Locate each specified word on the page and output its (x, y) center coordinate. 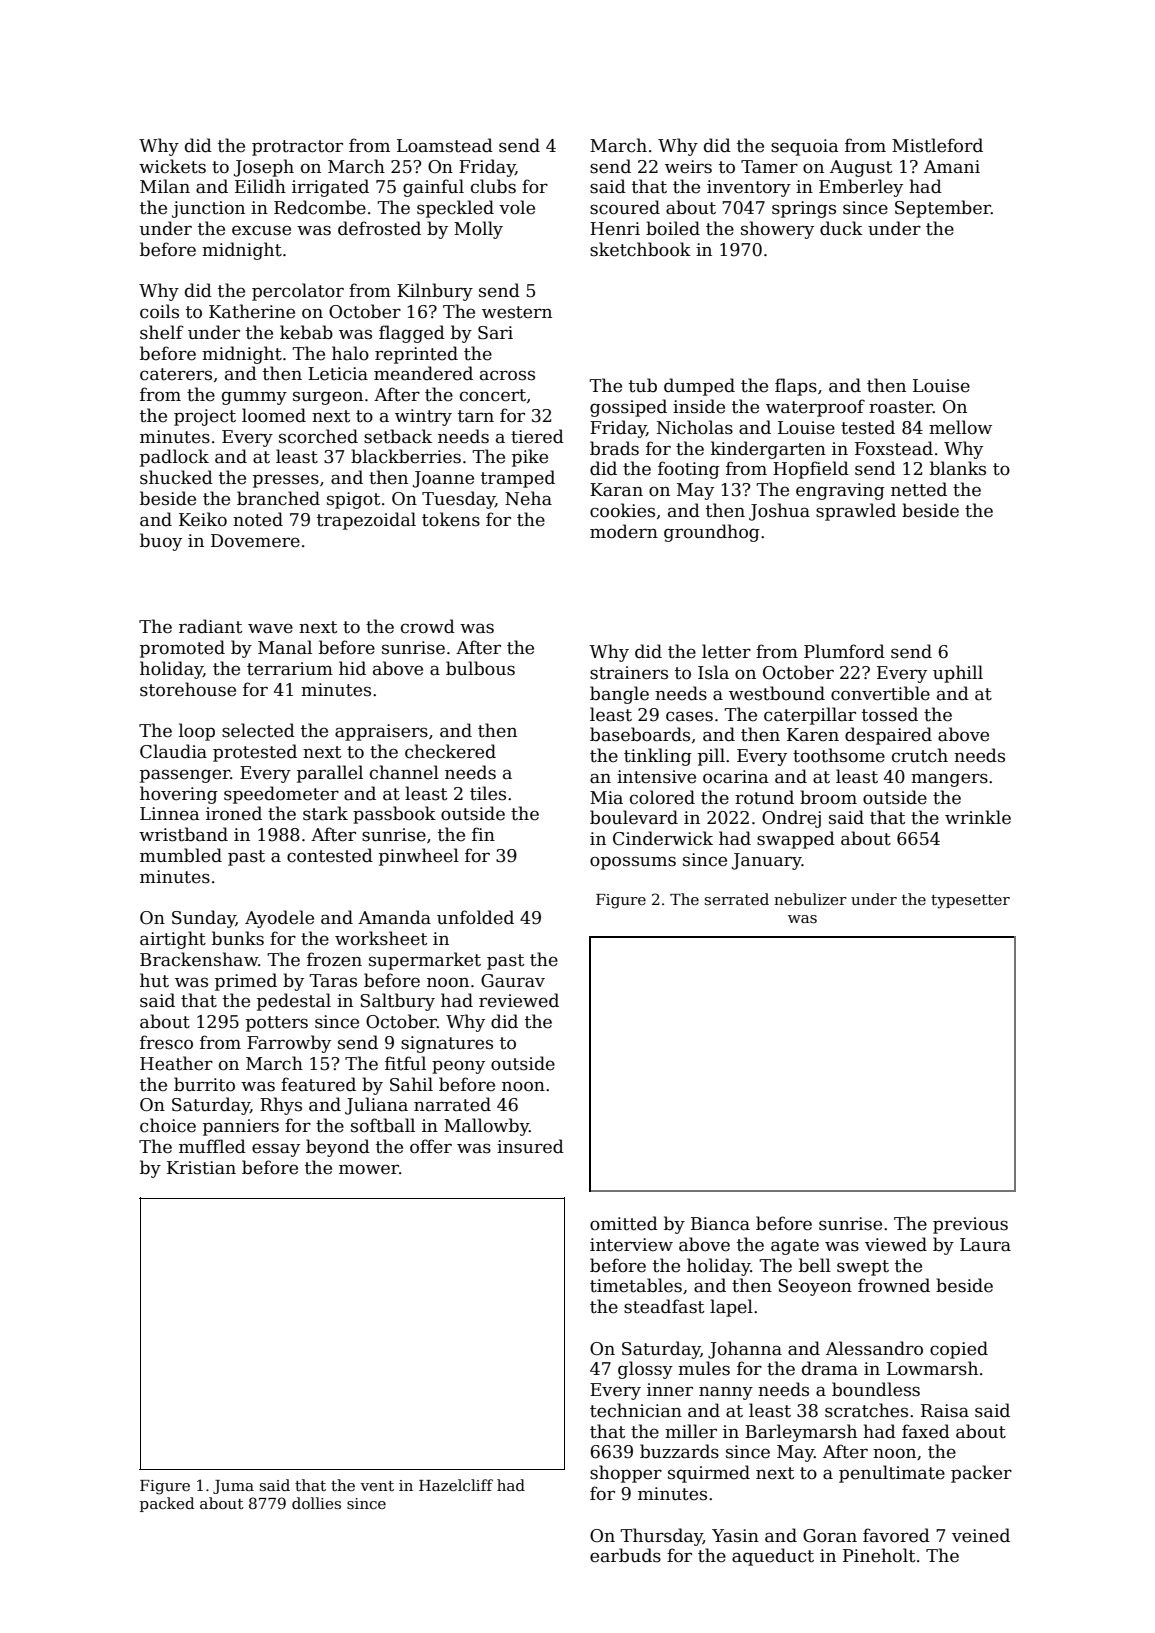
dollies (316, 1503)
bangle (619, 695)
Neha (528, 498)
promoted (182, 649)
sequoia (805, 147)
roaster (901, 407)
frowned (894, 1285)
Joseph (264, 168)
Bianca (720, 1224)
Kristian (201, 1168)
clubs (493, 186)
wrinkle (978, 817)
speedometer (281, 795)
